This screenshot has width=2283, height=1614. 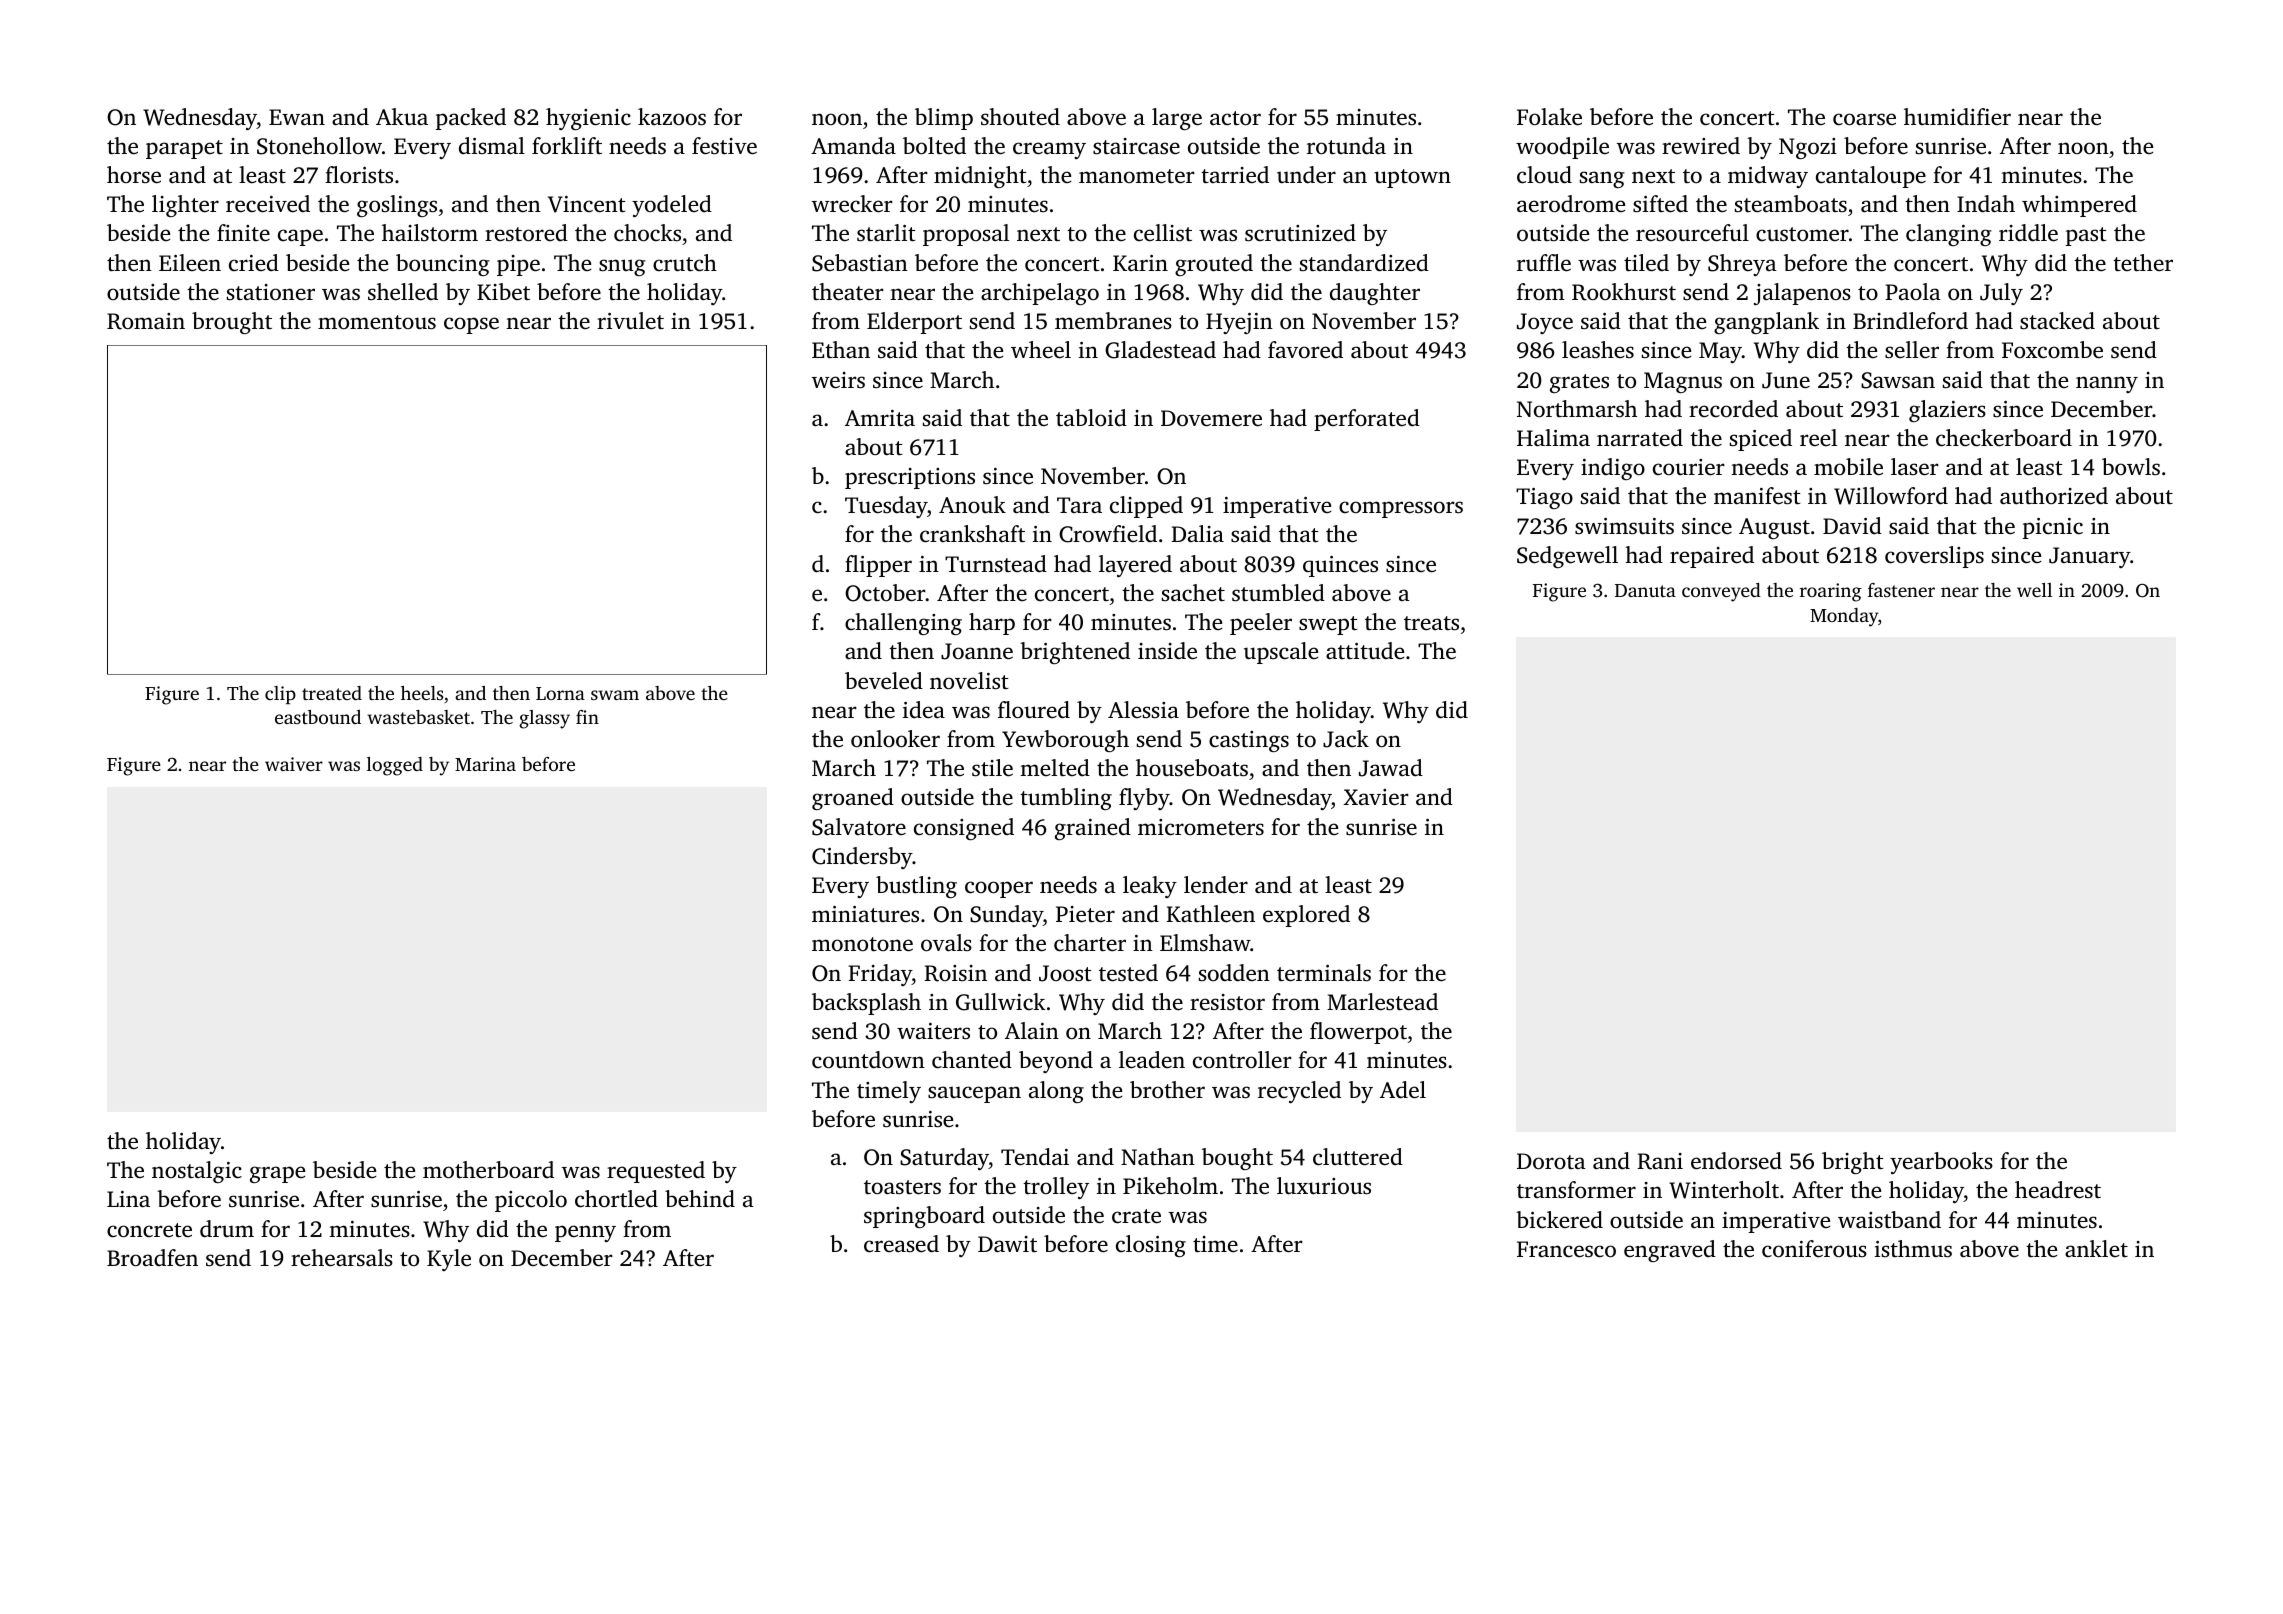 What do you see at coordinates (2107, 384) in the screenshot?
I see `nanny` at bounding box center [2107, 384].
